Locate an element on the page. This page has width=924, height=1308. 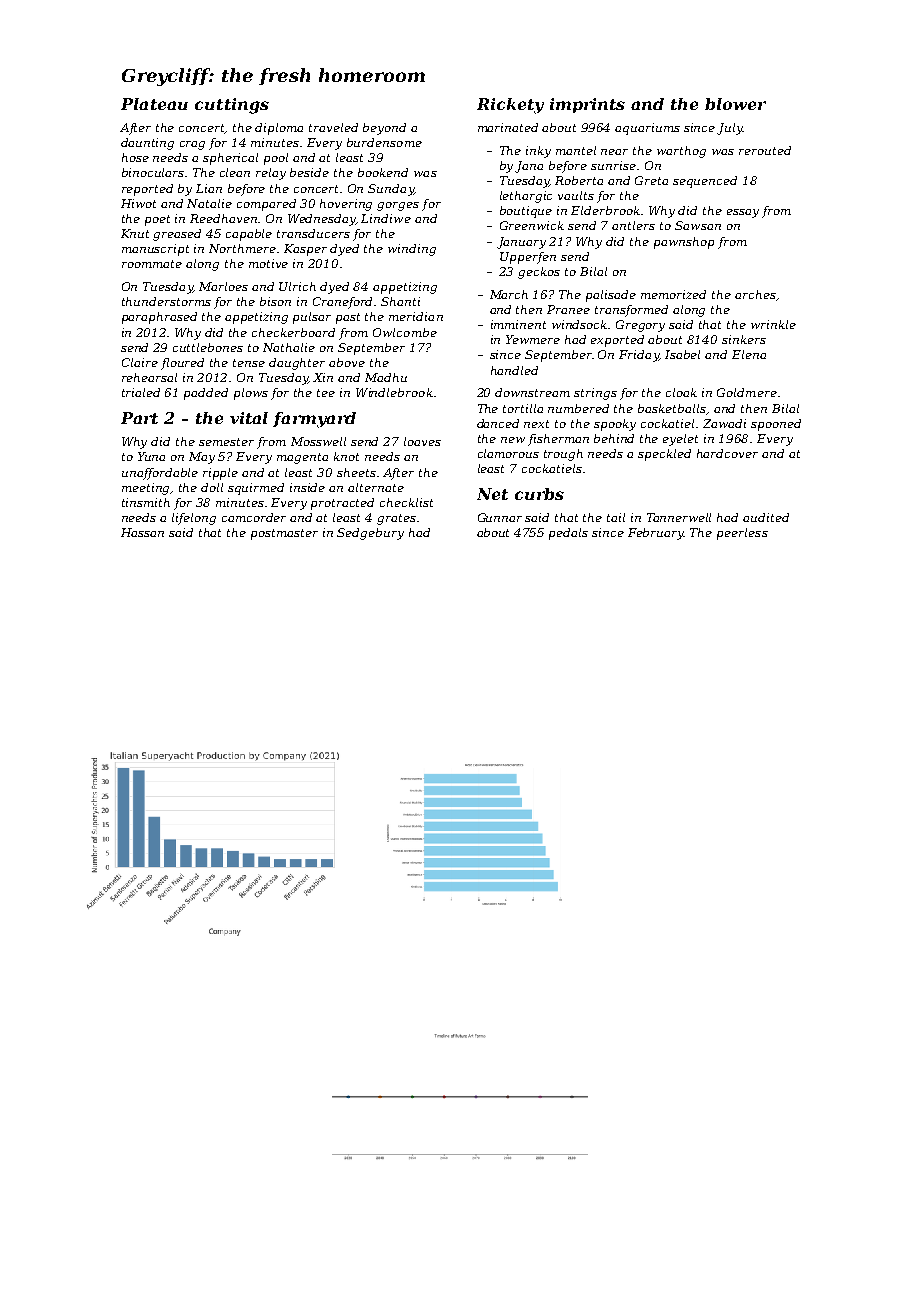
Mosswell is located at coordinates (318, 441).
